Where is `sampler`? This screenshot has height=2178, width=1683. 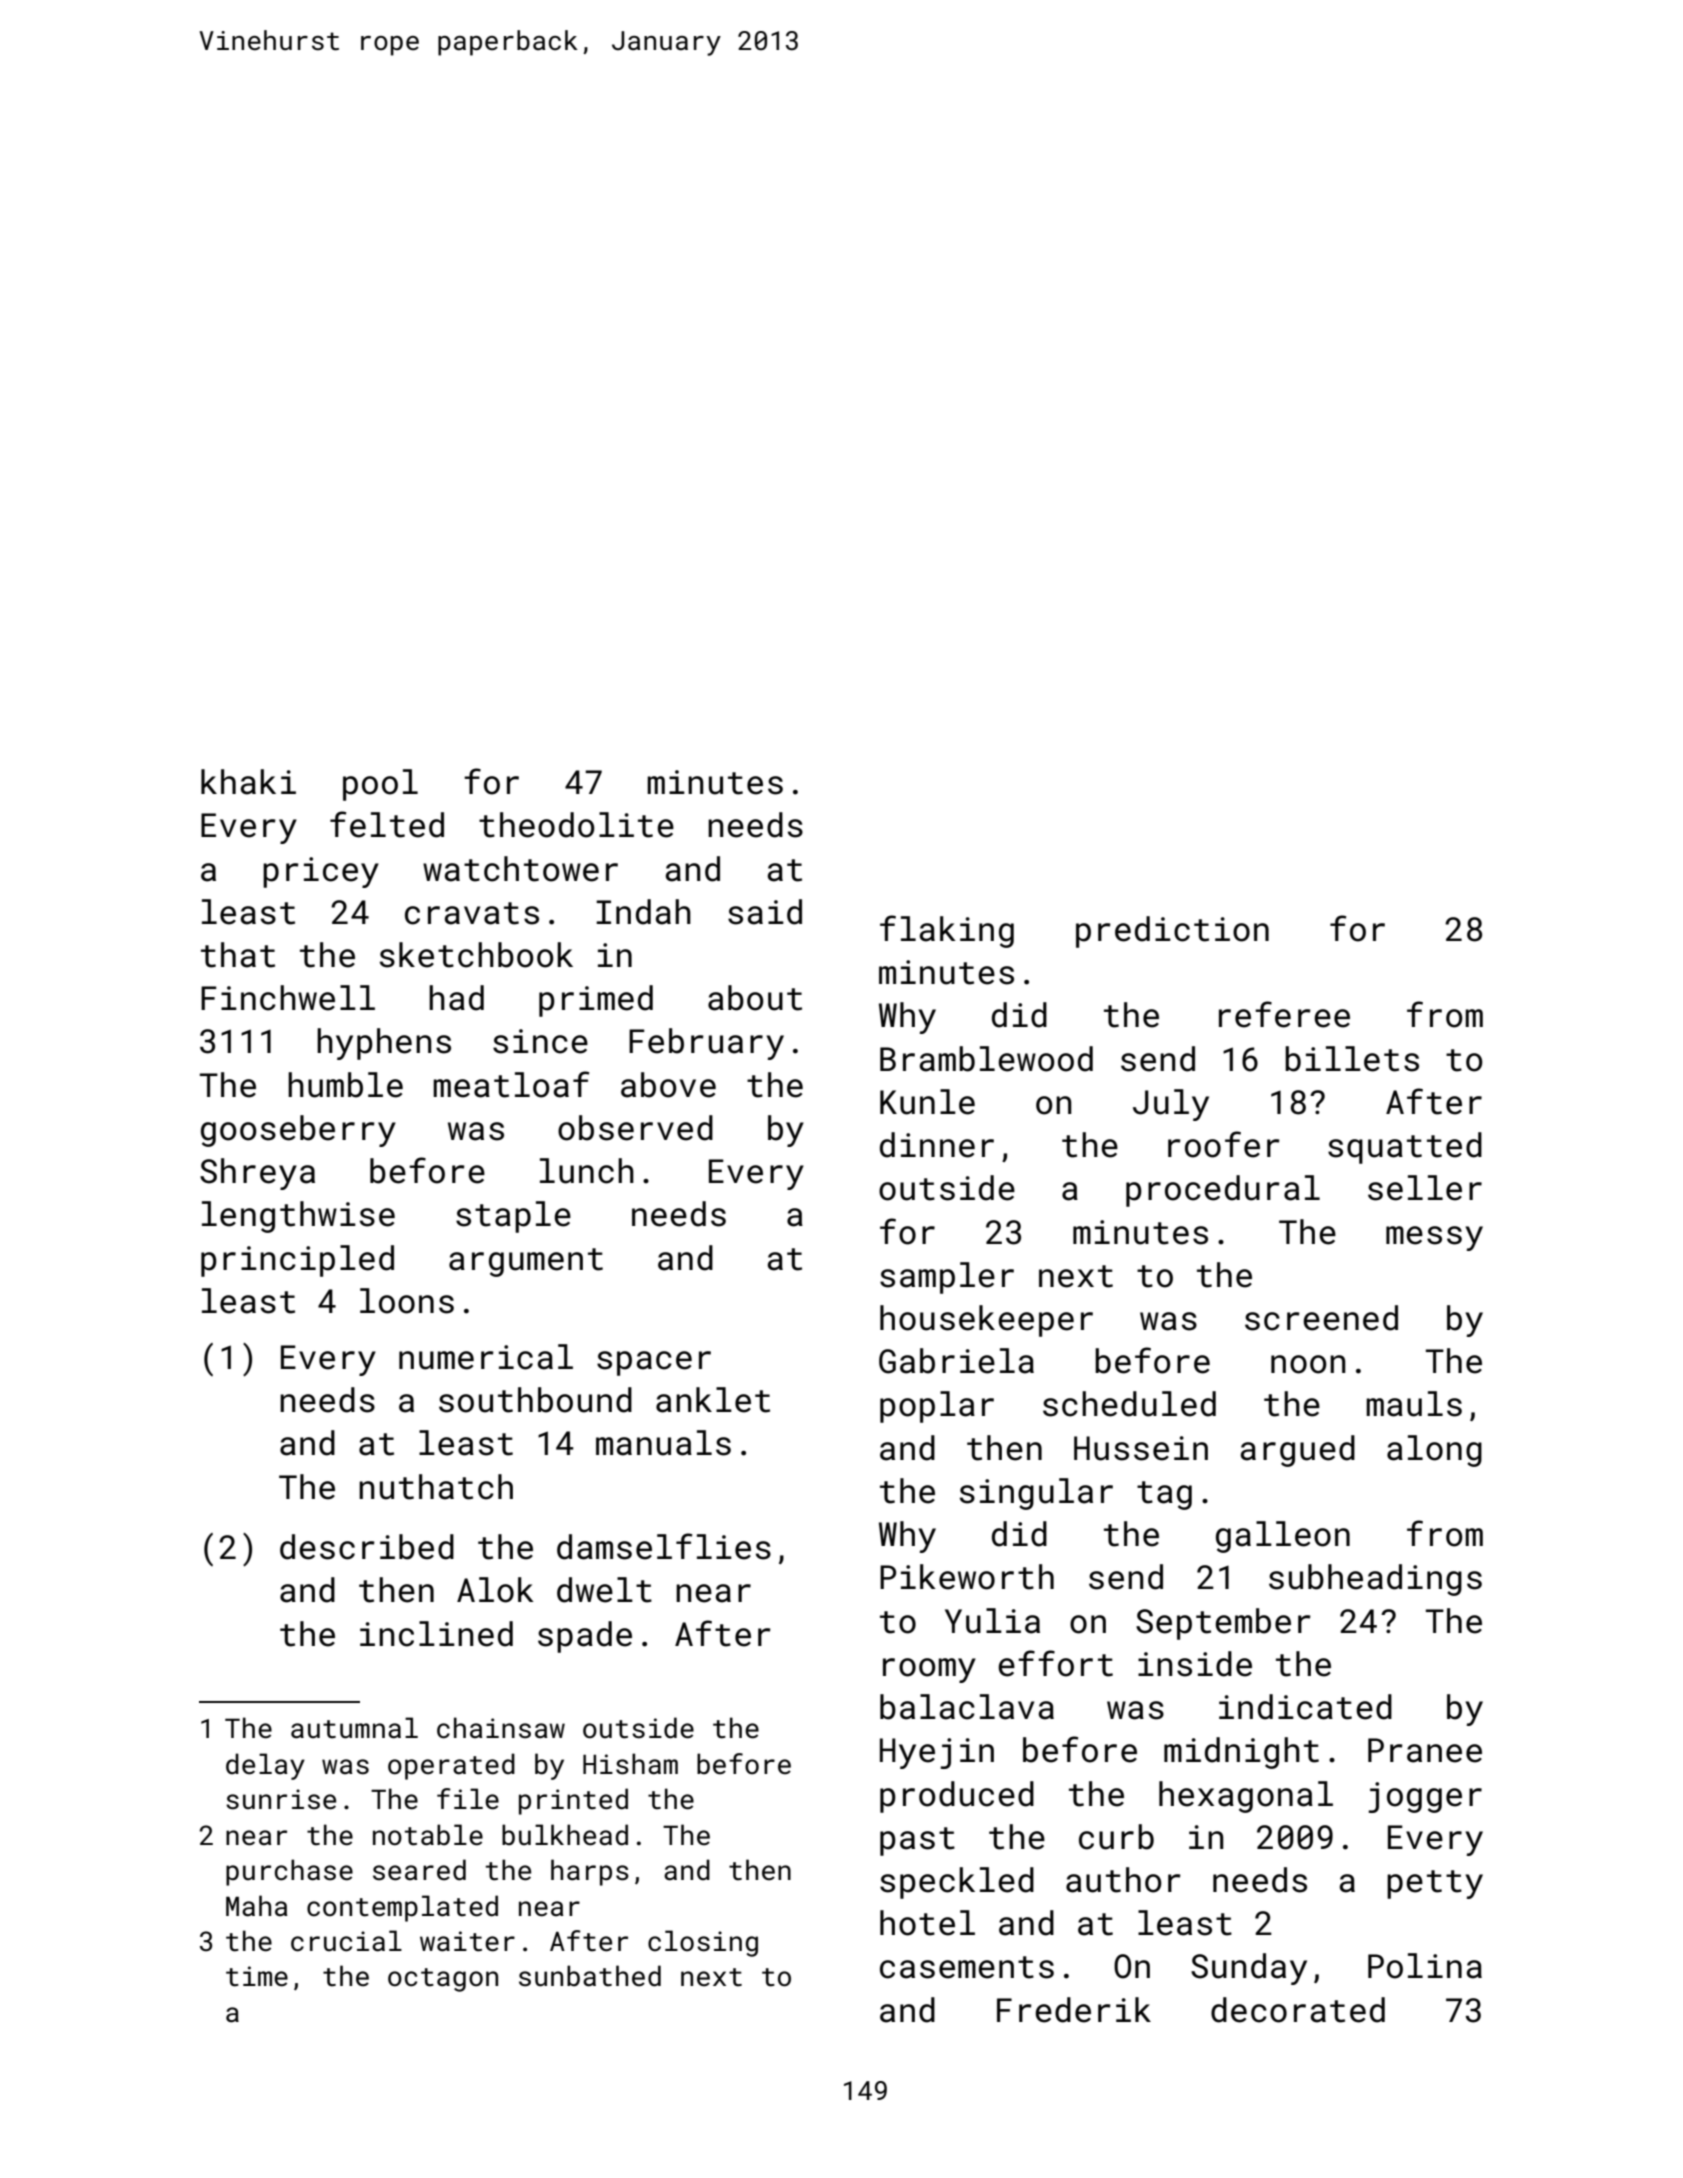 sampler is located at coordinates (947, 1278).
